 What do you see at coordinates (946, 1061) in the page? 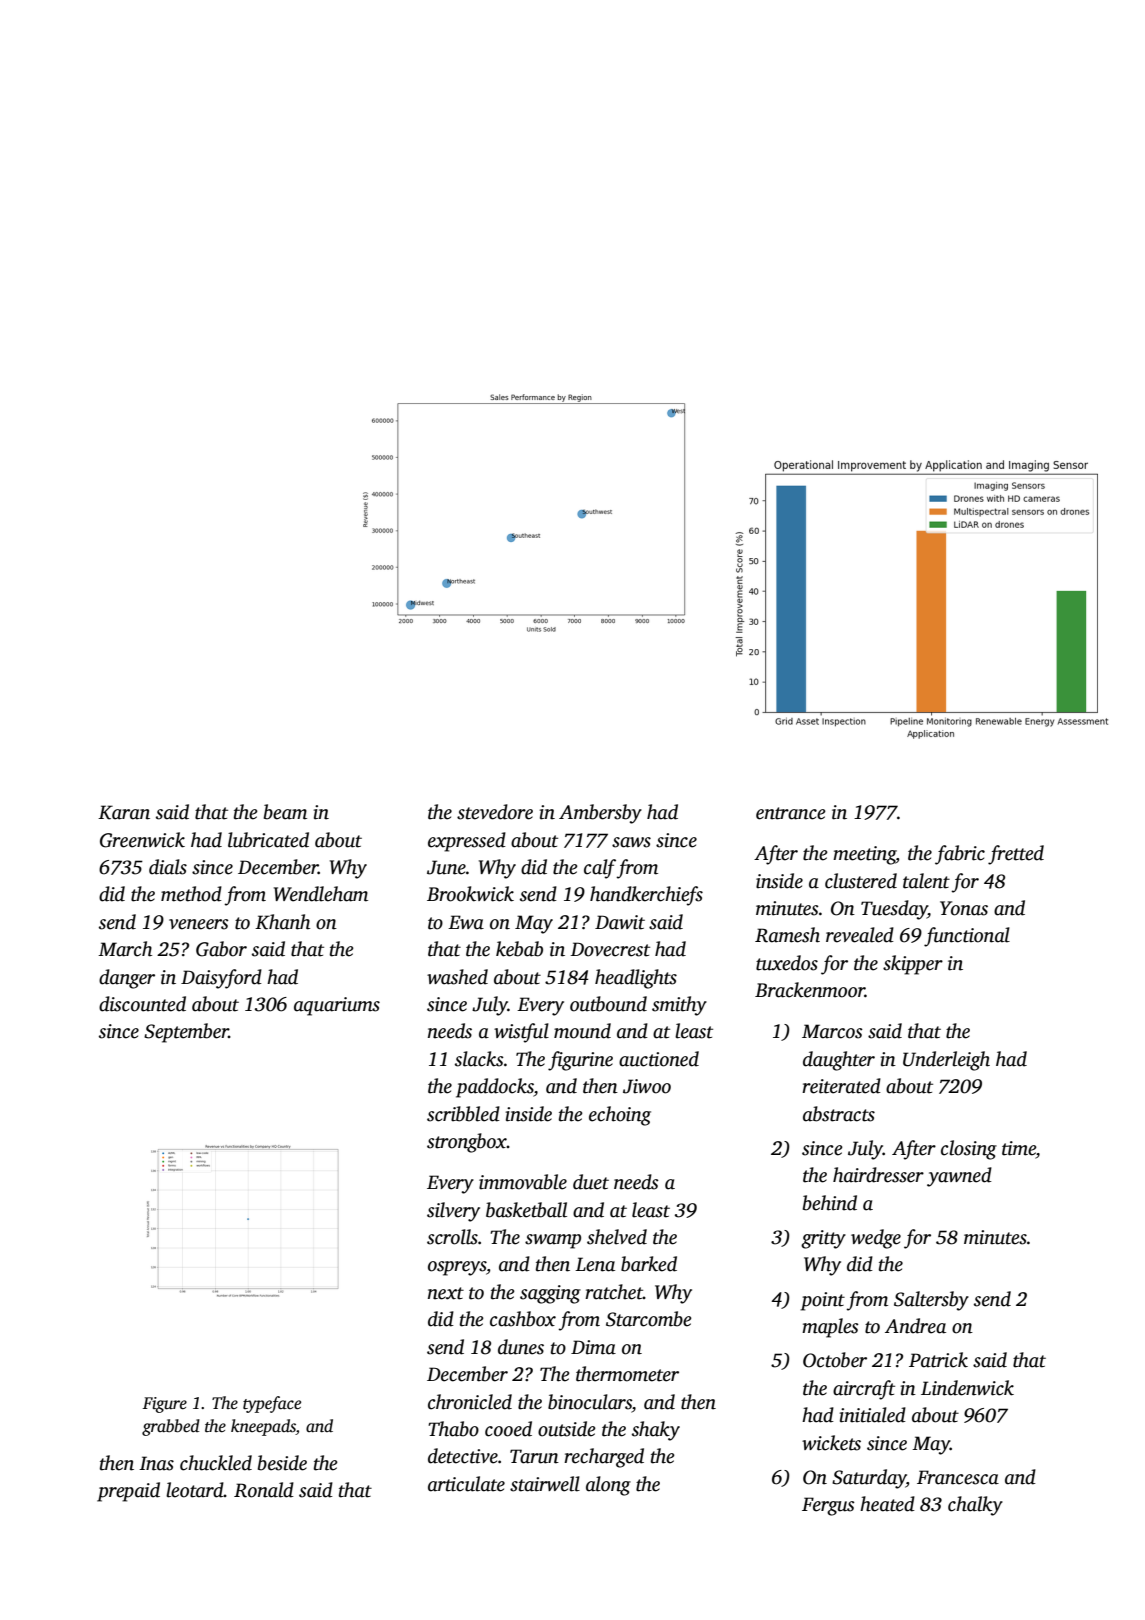
I see `Underleigh` at bounding box center [946, 1061].
